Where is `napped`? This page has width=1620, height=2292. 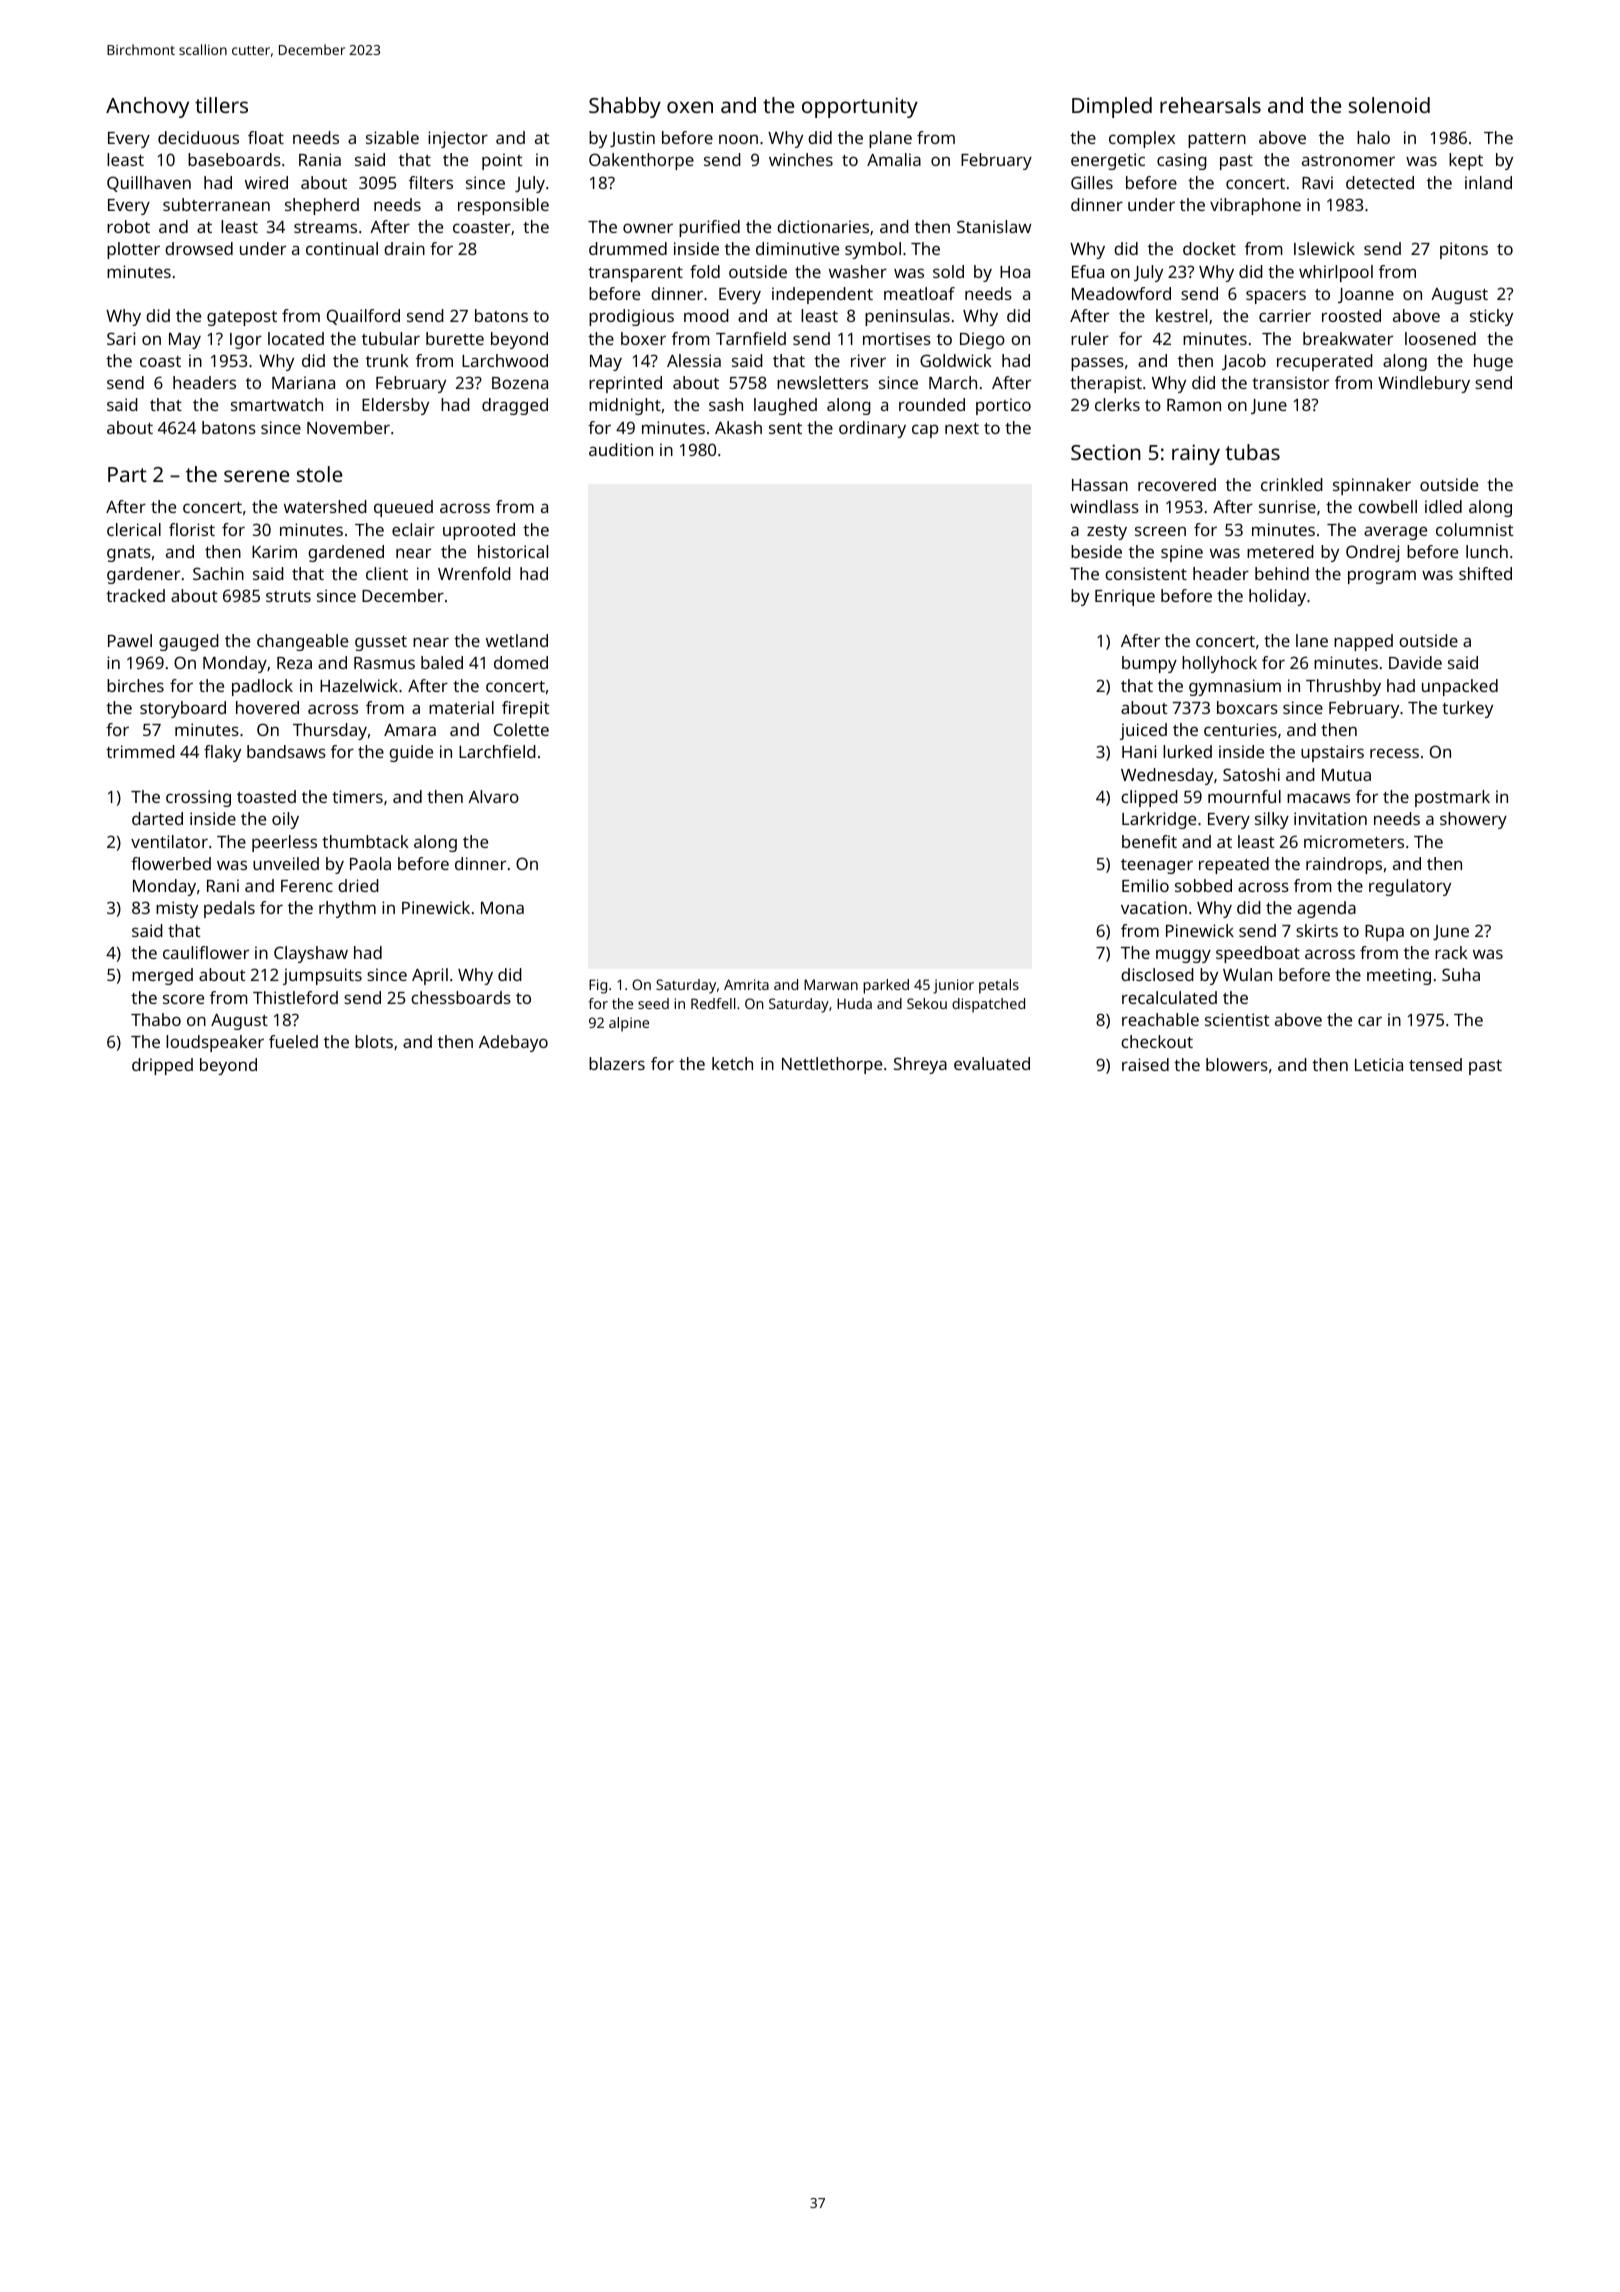
napped is located at coordinates (1363, 642).
